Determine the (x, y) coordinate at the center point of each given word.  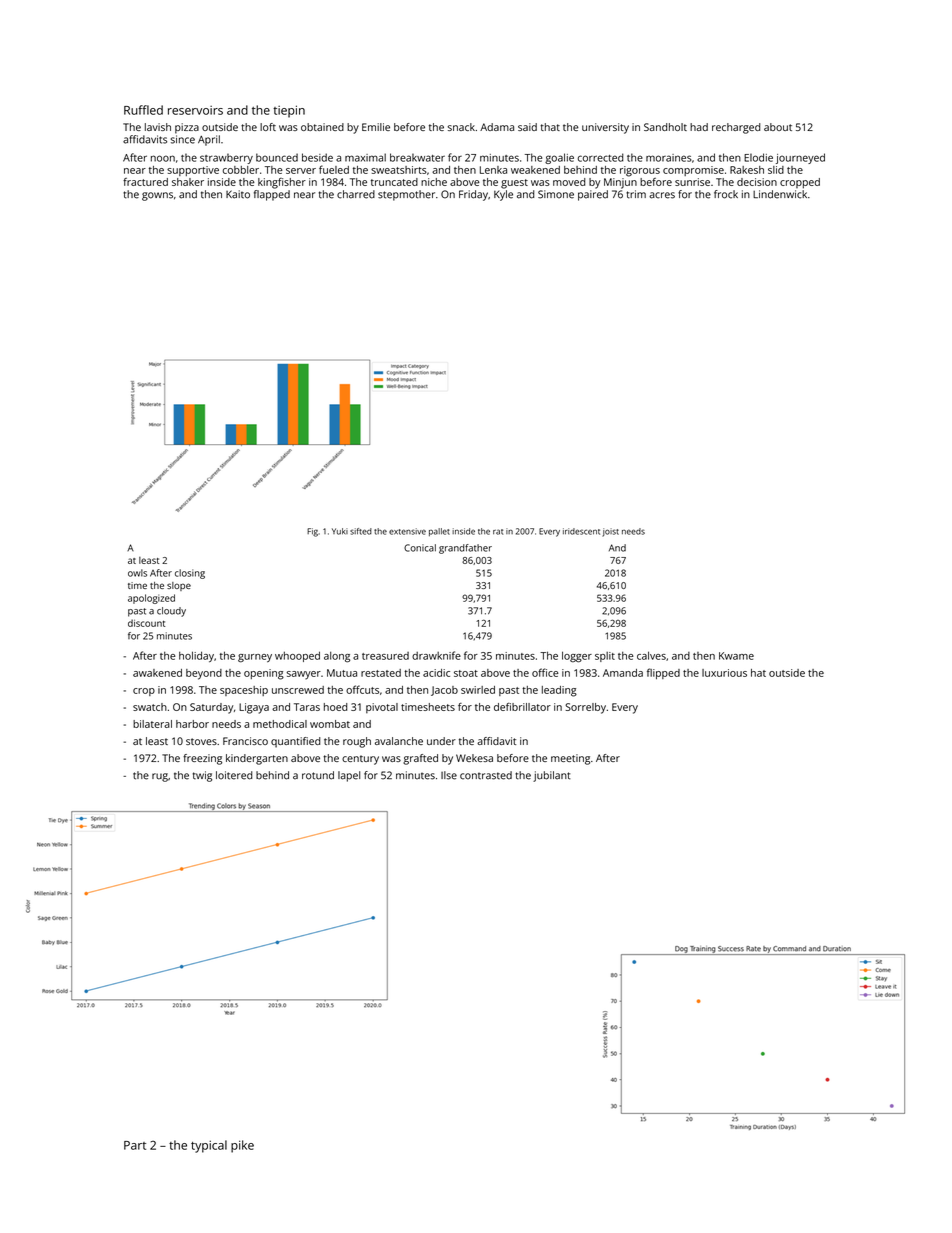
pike (242, 1146)
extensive (407, 531)
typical (209, 1146)
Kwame (736, 656)
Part (135, 1145)
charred (356, 194)
